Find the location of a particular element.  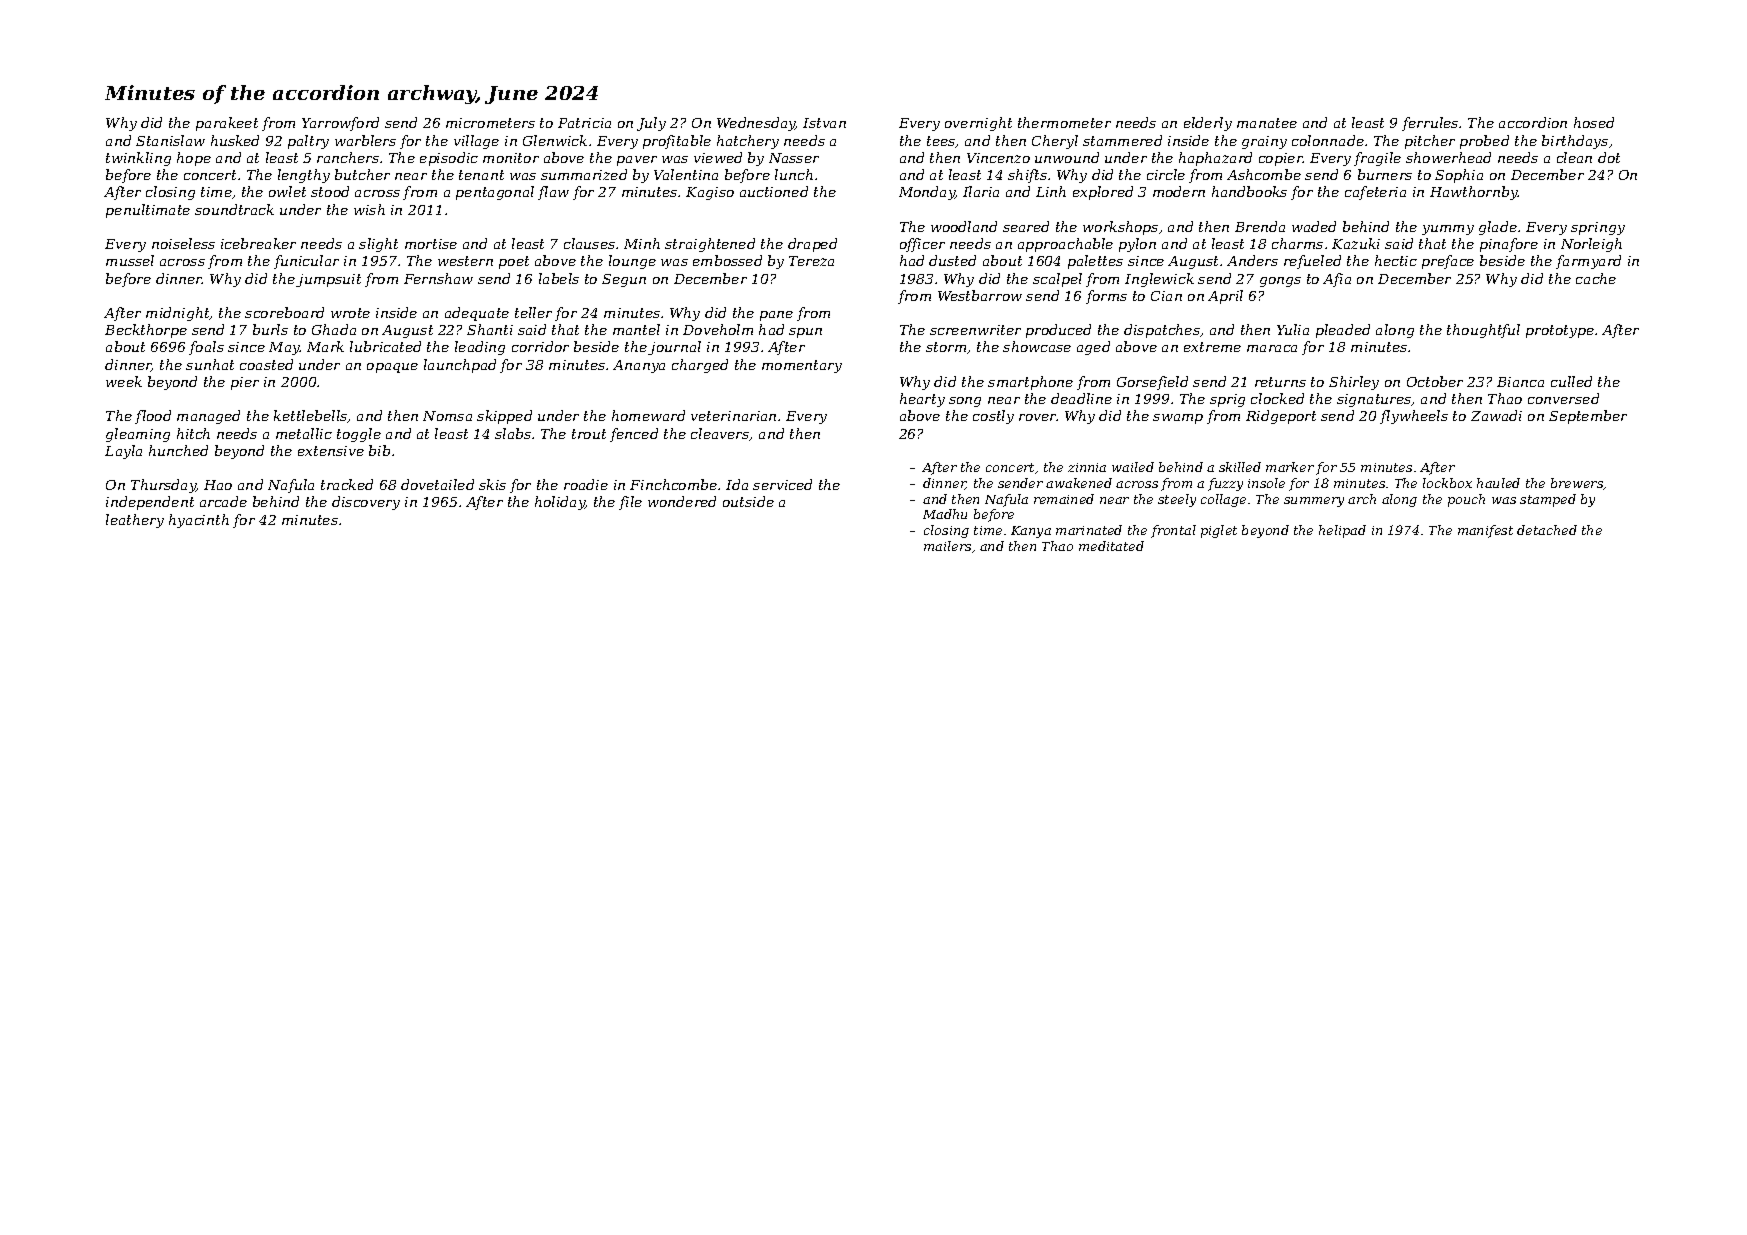

embossed is located at coordinates (727, 260).
